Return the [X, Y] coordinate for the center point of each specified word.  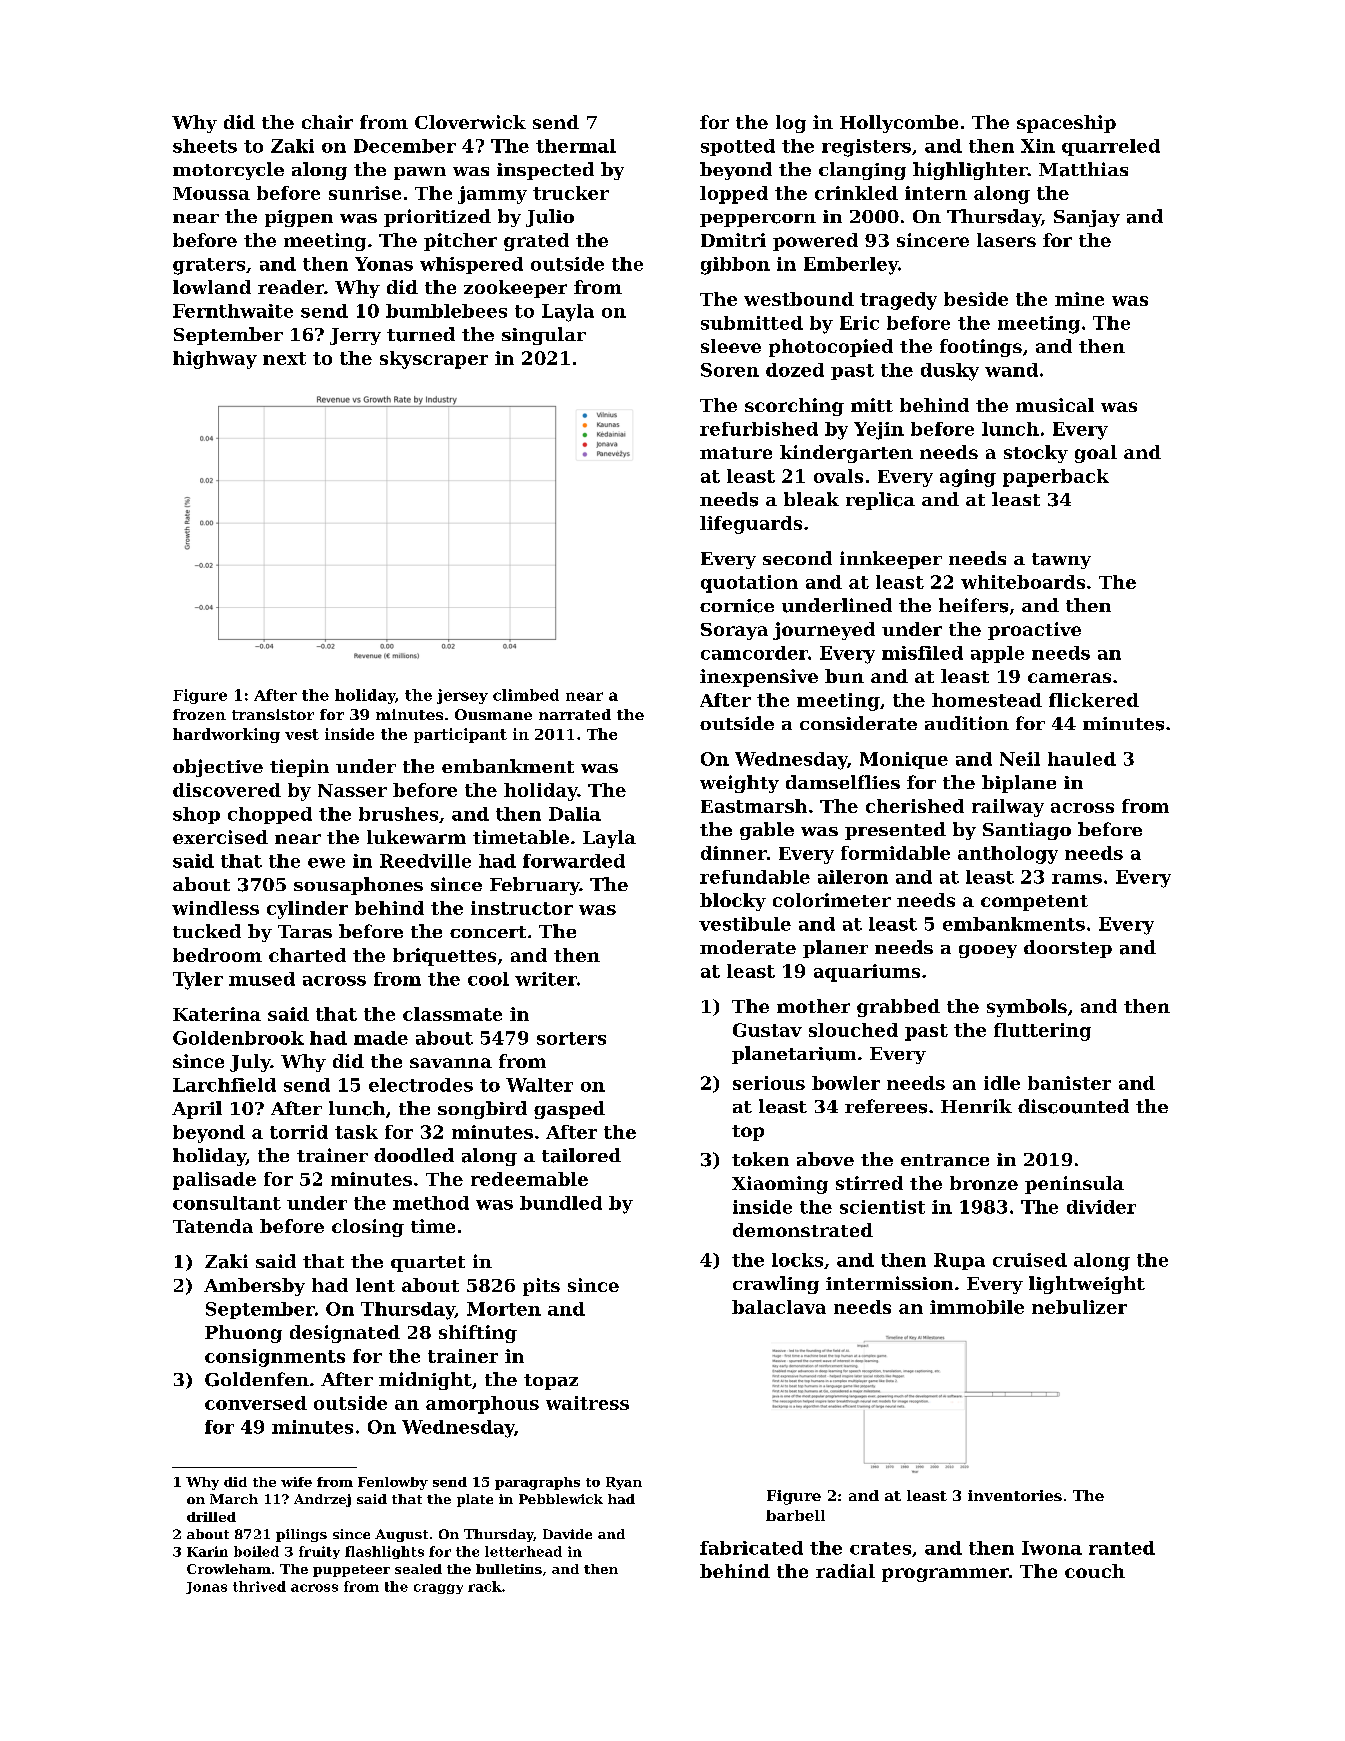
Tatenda [213, 1226]
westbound [799, 299]
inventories [1015, 1495]
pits [541, 1287]
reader [291, 287]
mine [1079, 299]
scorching [794, 407]
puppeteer [351, 1571]
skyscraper [434, 360]
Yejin [879, 431]
